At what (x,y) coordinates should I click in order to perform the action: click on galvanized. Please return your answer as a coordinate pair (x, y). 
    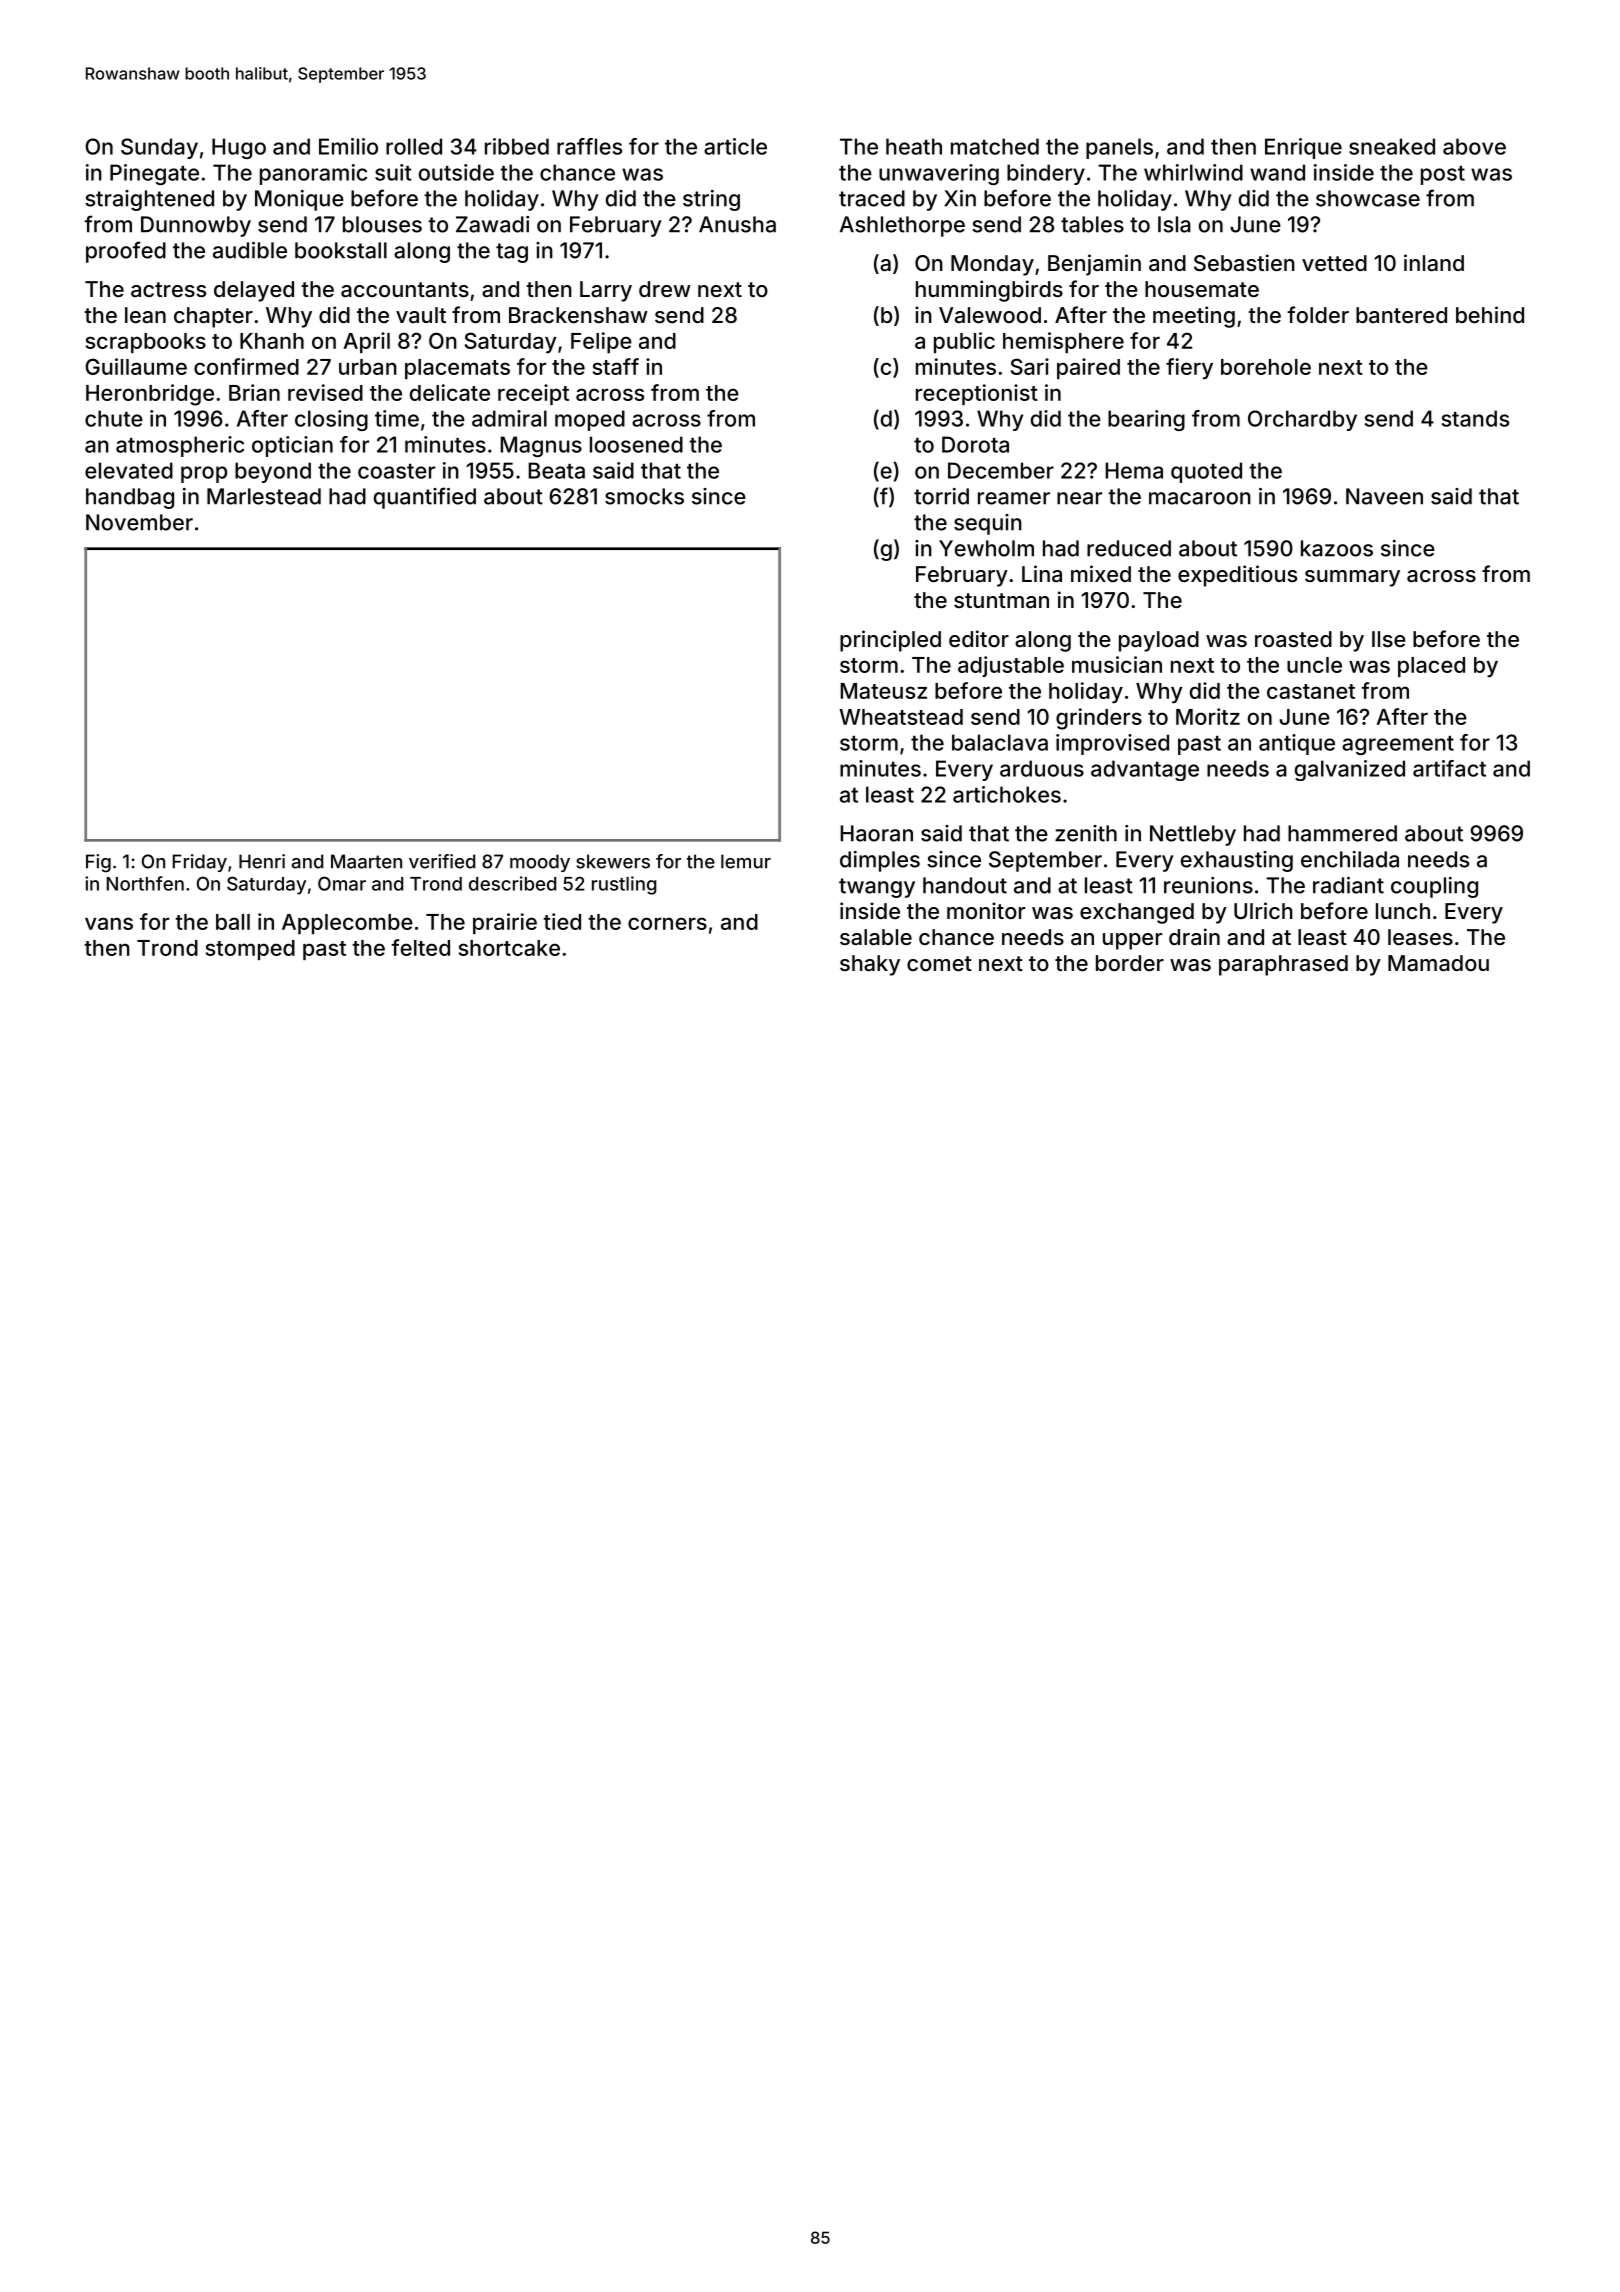
    Looking at the image, I should click on (1350, 770).
